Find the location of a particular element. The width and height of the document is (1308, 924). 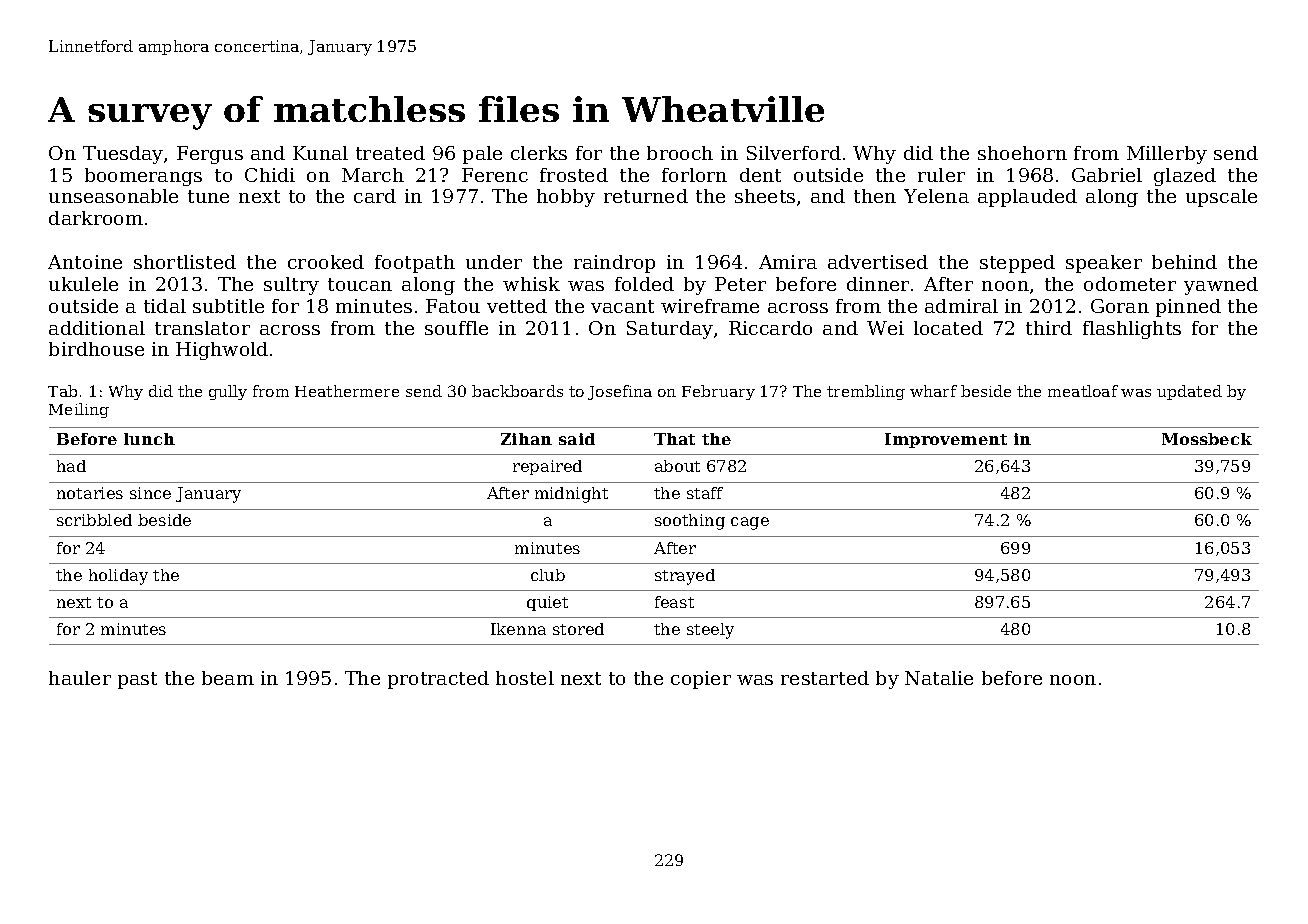

strayed is located at coordinates (685, 577).
